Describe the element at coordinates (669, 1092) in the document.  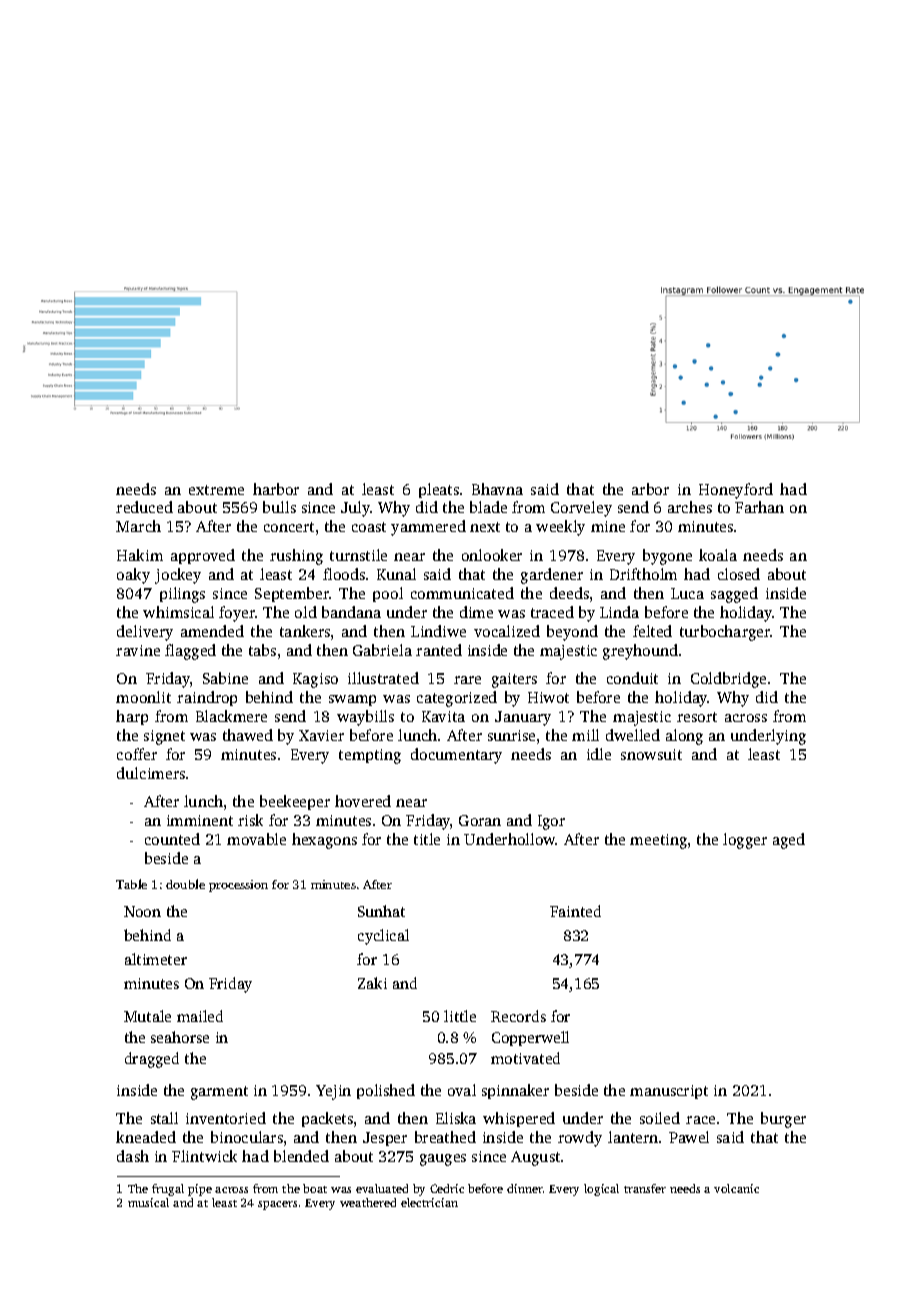
I see `manuscript` at that location.
